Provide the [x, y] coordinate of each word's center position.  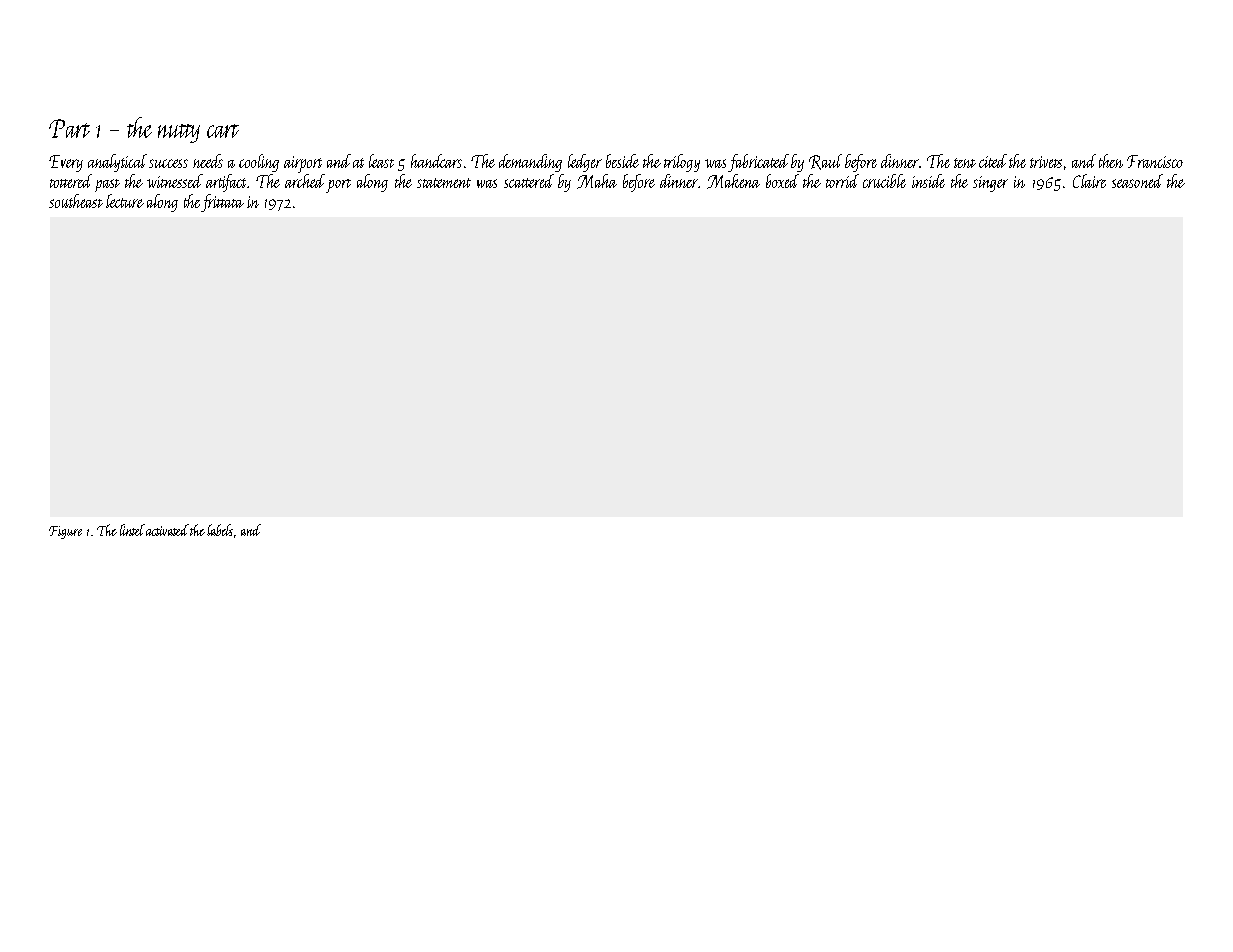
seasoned [1137, 181]
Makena [733, 181]
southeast [76, 201]
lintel [132, 530]
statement [444, 183]
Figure [65, 532]
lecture [125, 201]
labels [220, 530]
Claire [1089, 181]
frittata [222, 203]
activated [167, 530]
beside [622, 161]
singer [990, 184]
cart [223, 131]
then [1111, 161]
